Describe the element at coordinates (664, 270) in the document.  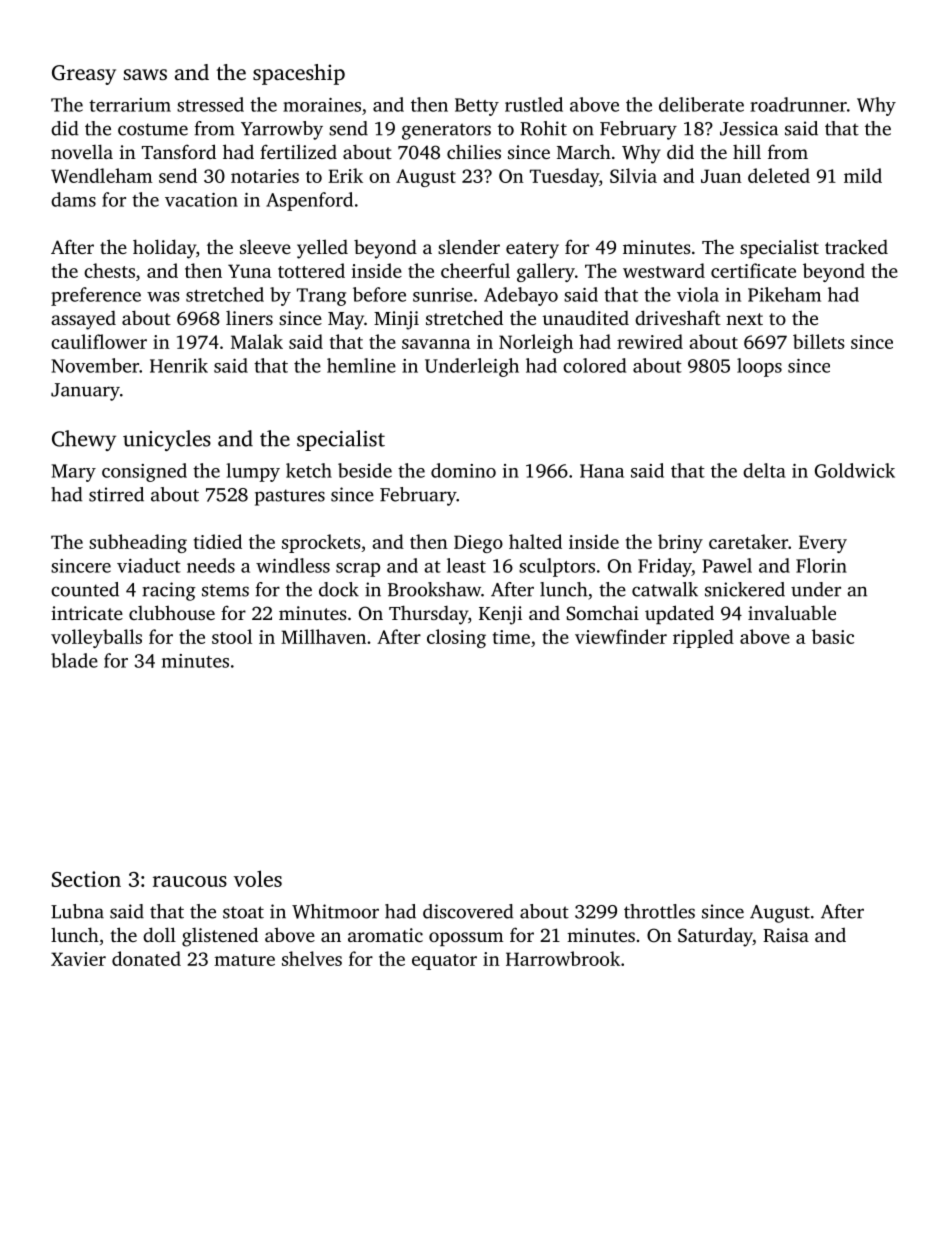
I see `westward` at that location.
